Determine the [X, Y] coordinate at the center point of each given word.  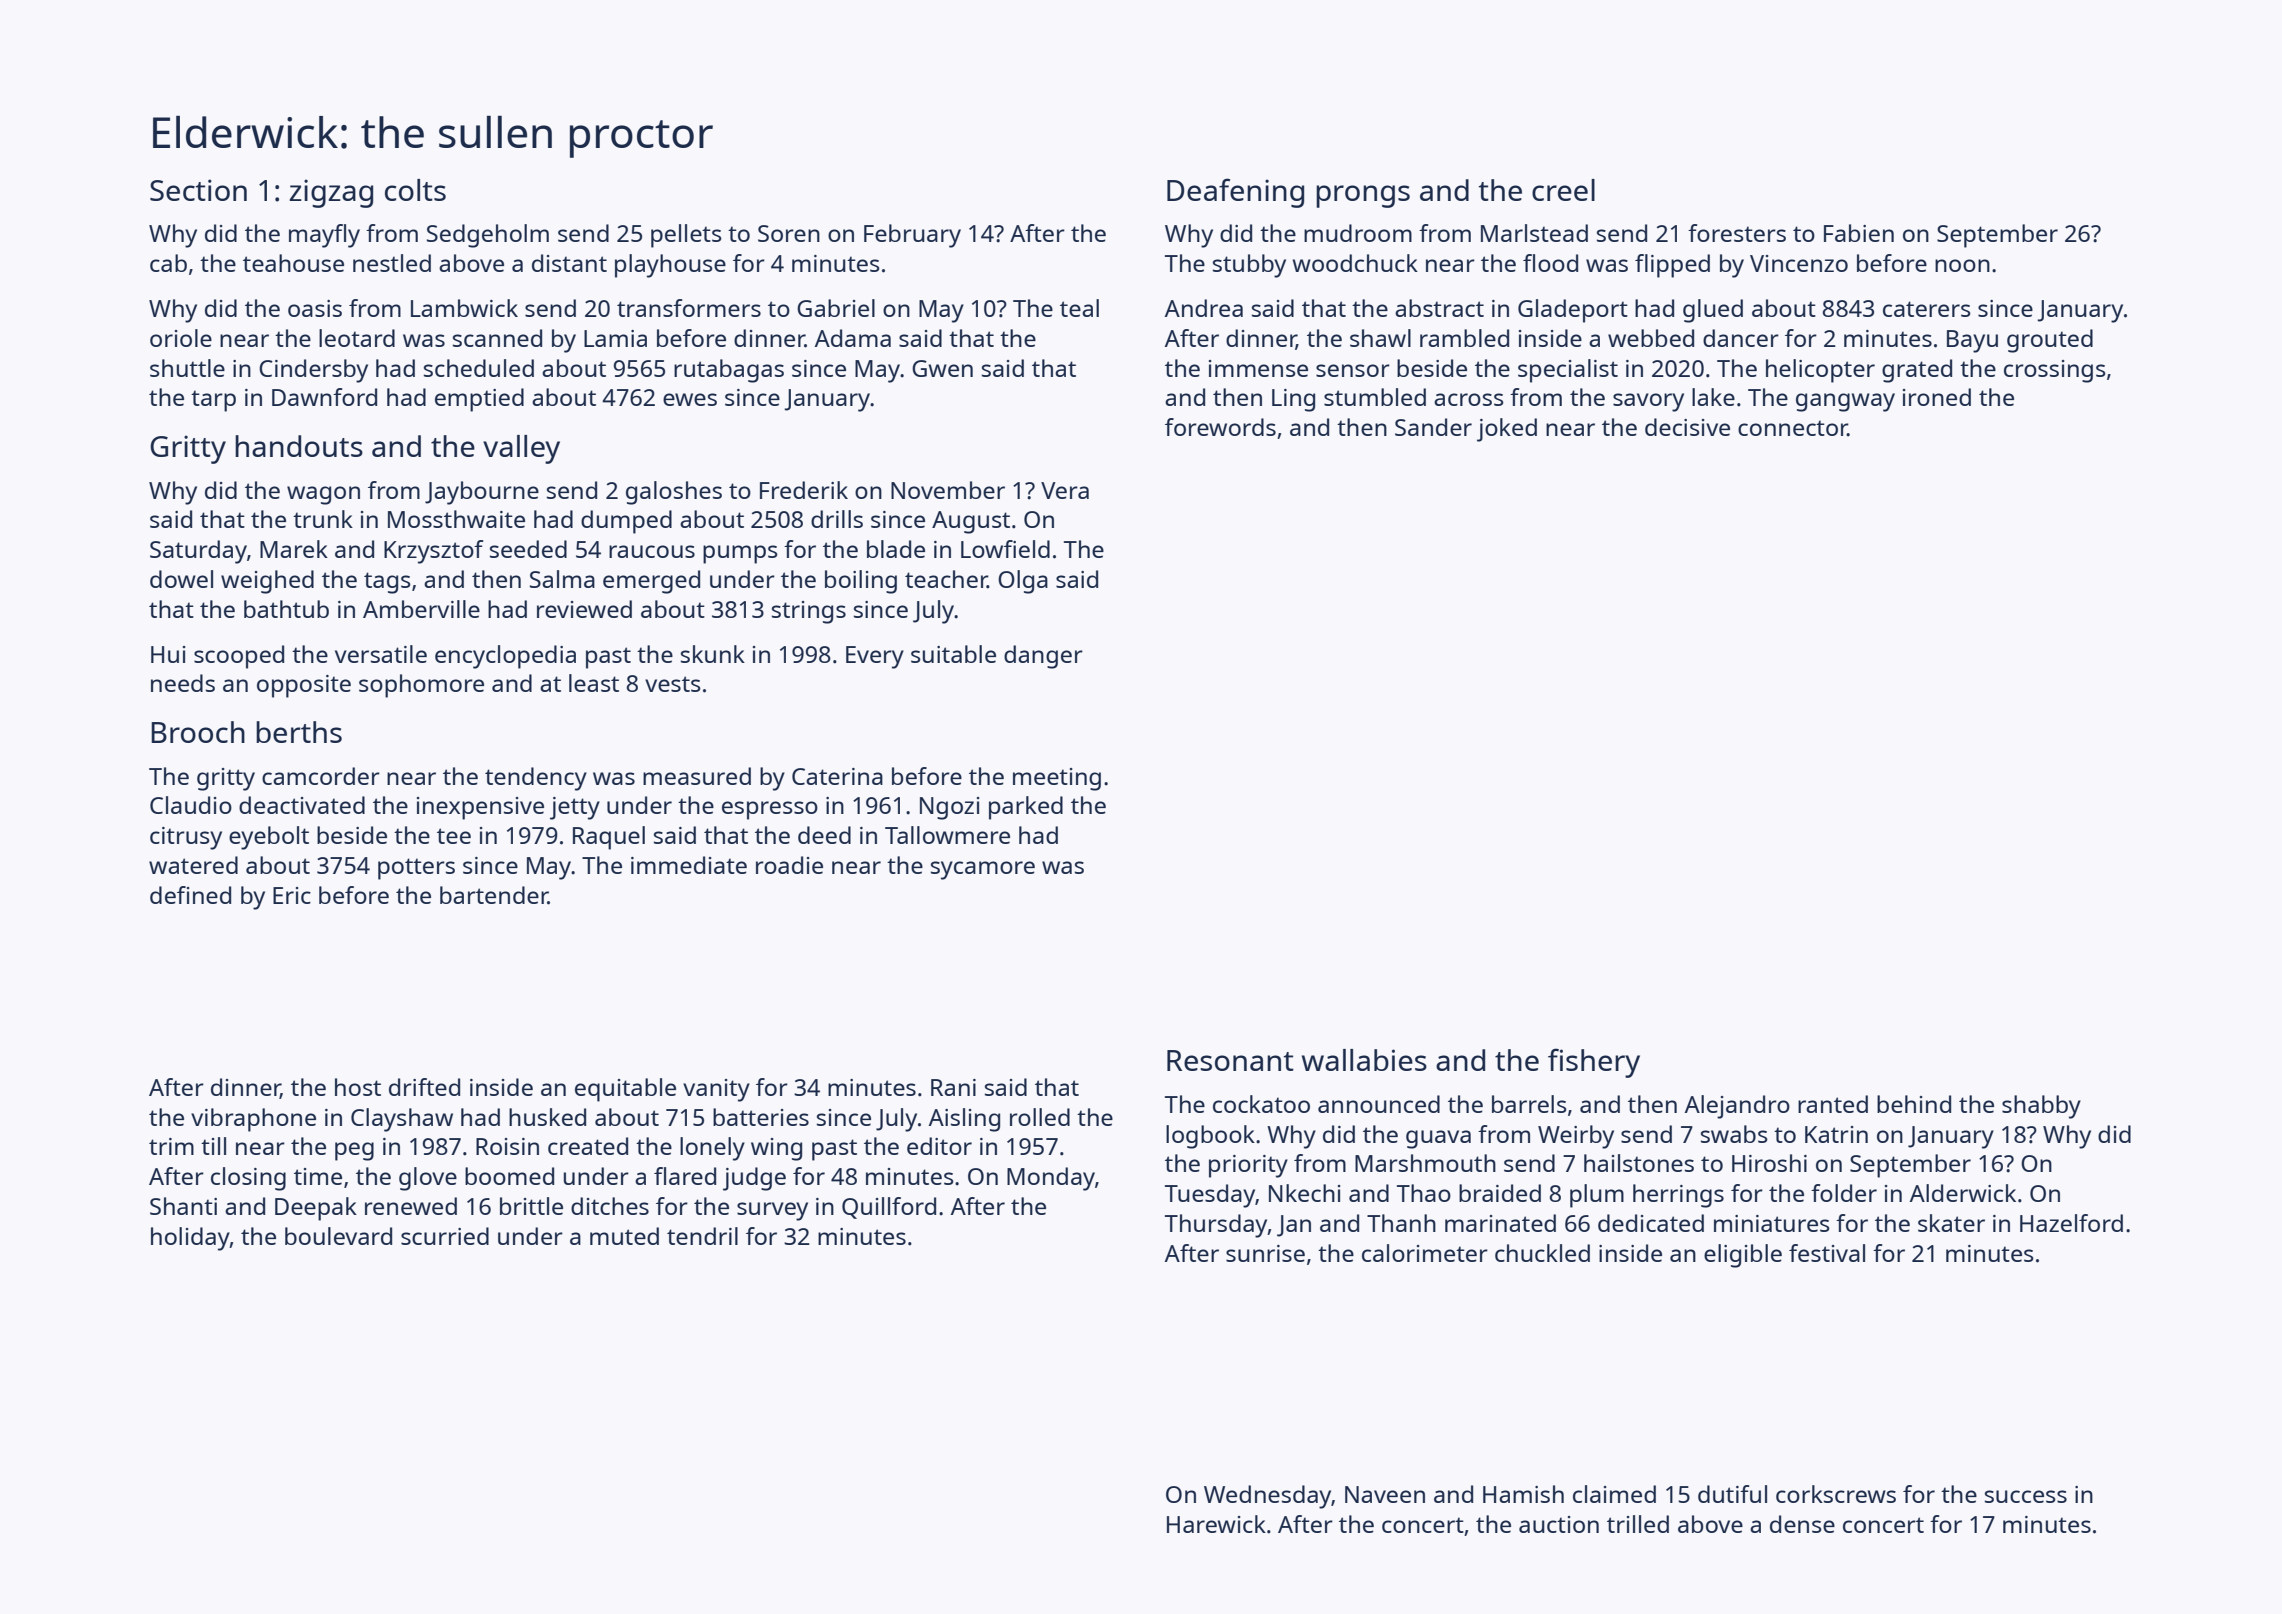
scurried [445, 1236]
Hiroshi [1769, 1163]
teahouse [293, 263]
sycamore [983, 870]
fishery [1594, 1063]
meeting [1057, 779]
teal [1079, 308]
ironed [1937, 397]
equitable [625, 1090]
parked [1026, 808]
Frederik [804, 490]
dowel [181, 579]
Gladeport [1573, 311]
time [318, 1176]
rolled [1040, 1117]
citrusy [186, 838]
